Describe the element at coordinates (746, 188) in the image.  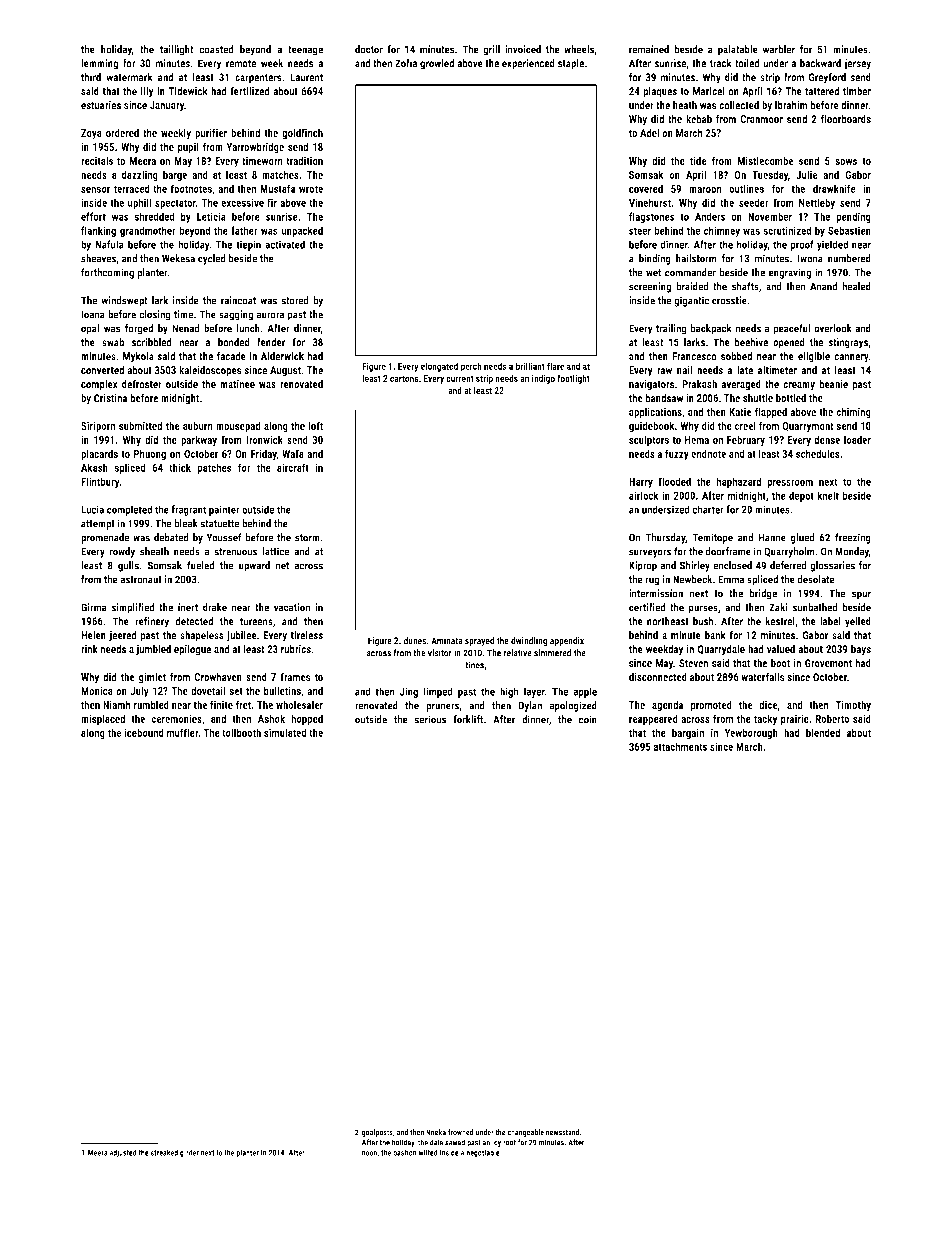
I see `outlines` at that location.
